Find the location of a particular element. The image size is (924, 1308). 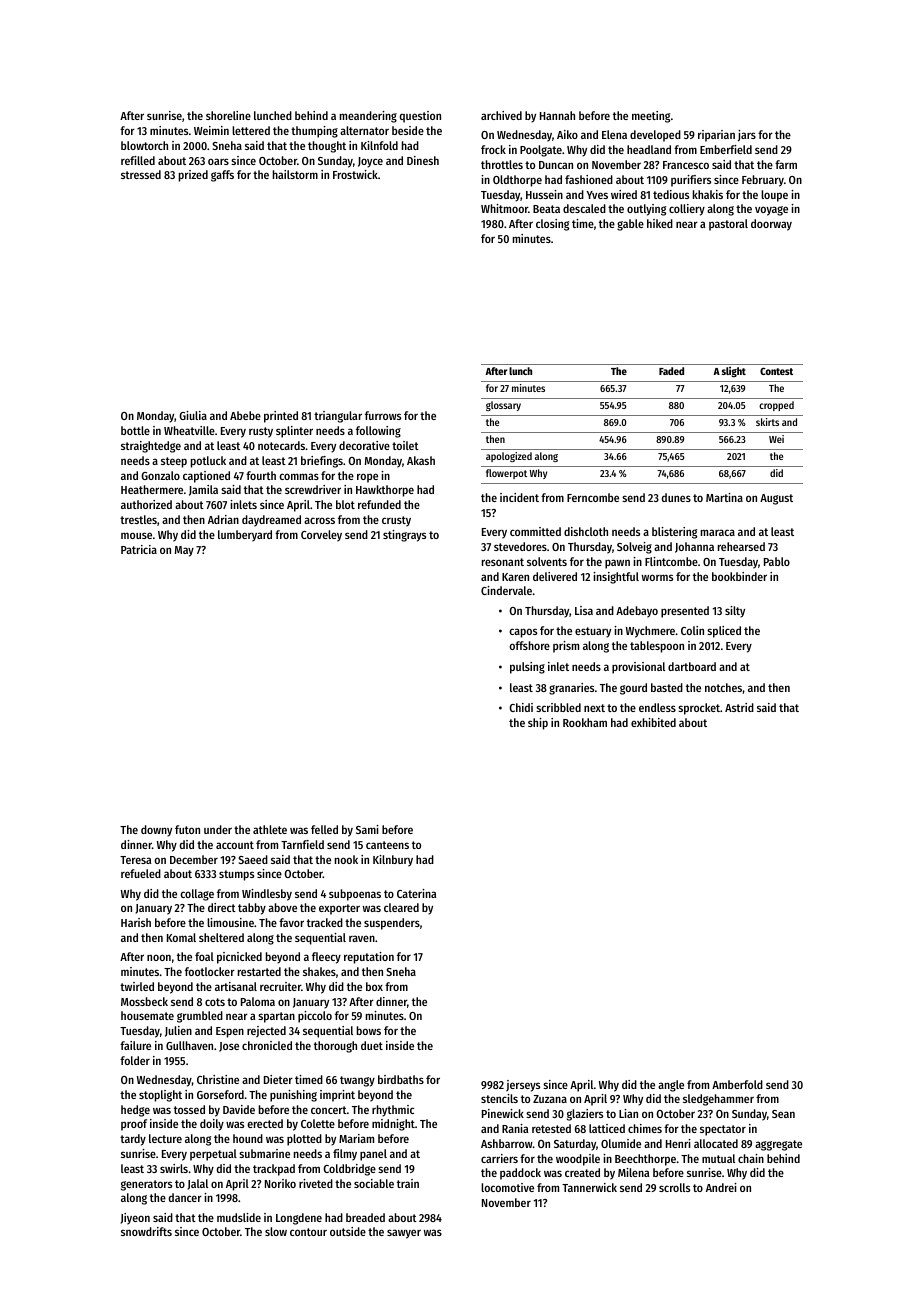

Astrid is located at coordinates (739, 707).
